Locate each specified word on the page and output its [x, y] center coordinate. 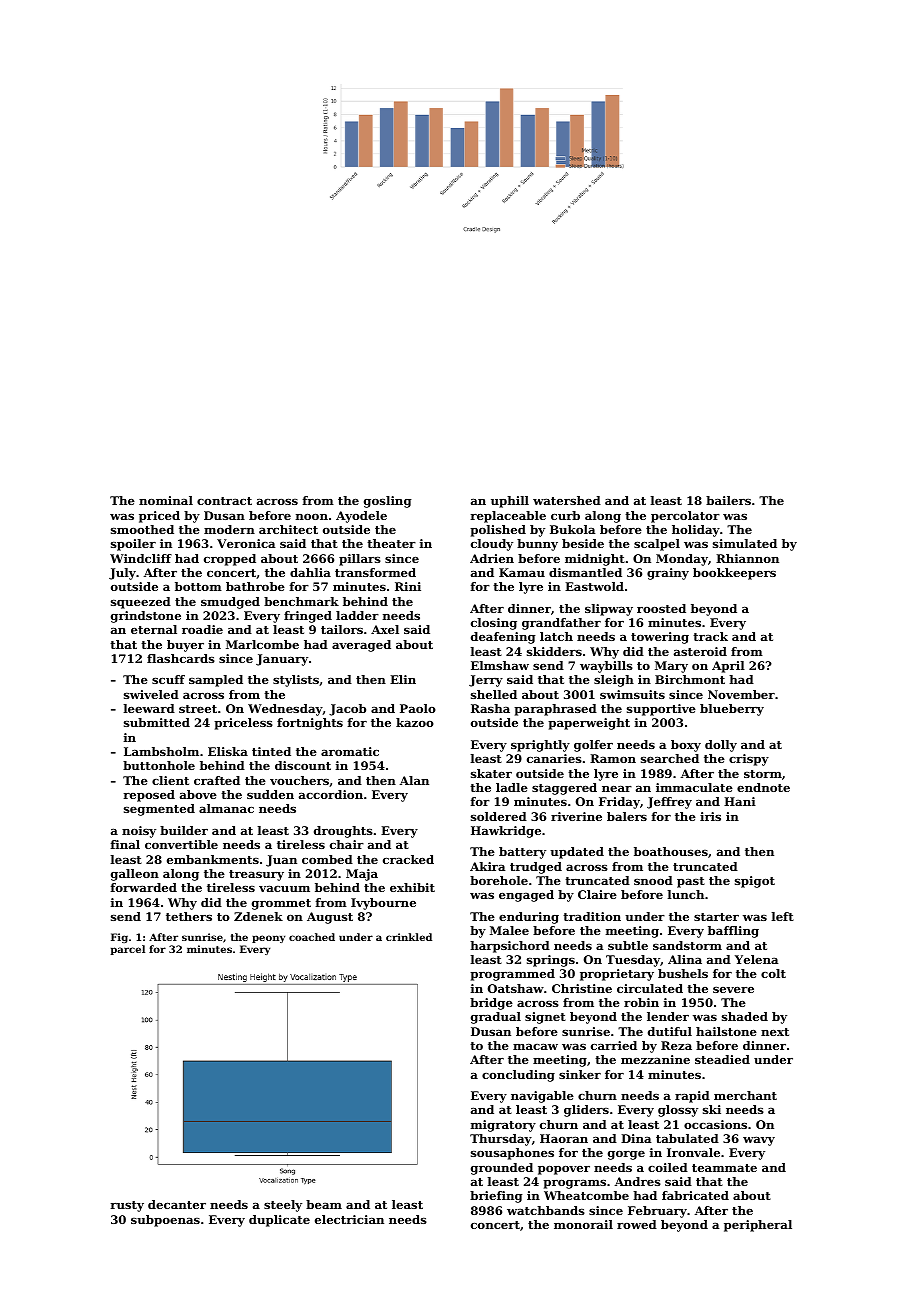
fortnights [310, 724]
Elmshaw [500, 665]
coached [312, 937]
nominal [166, 500]
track [710, 636]
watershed [567, 500]
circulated [650, 988]
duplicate [279, 1221]
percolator [685, 517]
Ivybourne [383, 904]
